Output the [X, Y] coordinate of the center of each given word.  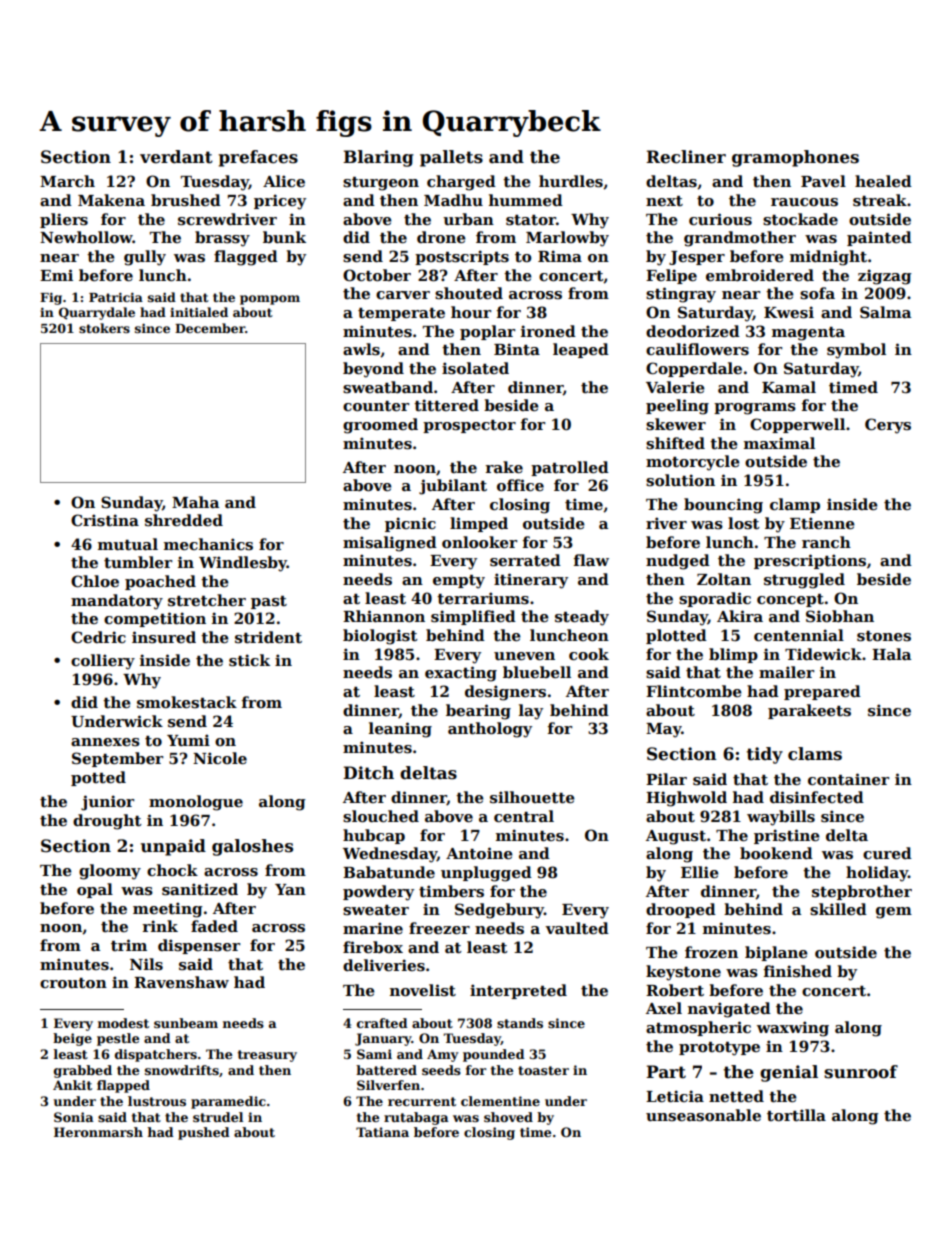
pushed [204, 1133]
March [67, 181]
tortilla [796, 1115]
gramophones [795, 158]
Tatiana [382, 1132]
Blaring [378, 158]
